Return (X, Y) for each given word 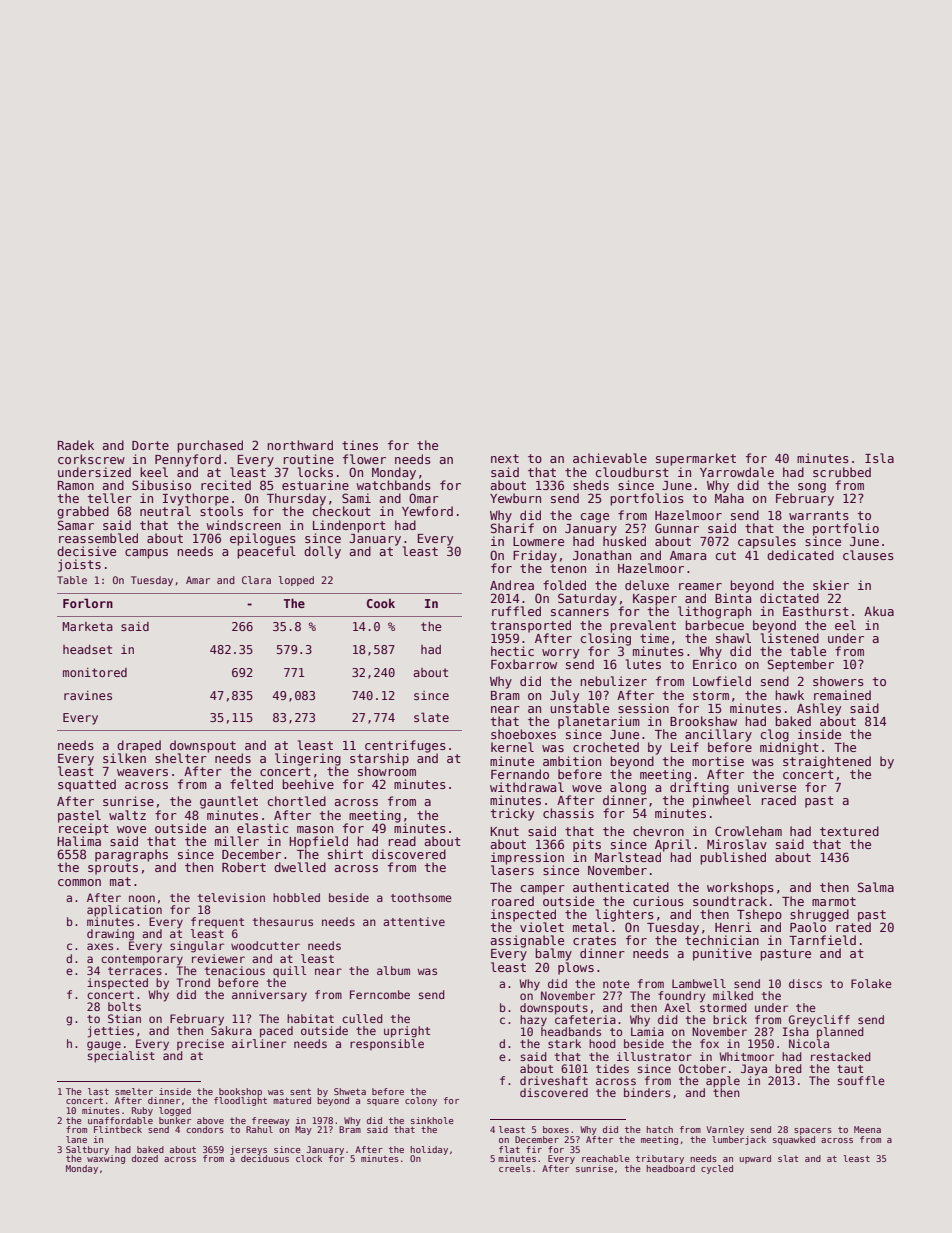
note (616, 984)
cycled (717, 1169)
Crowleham (748, 831)
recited (226, 485)
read (402, 841)
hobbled (296, 897)
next (505, 458)
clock (309, 1158)
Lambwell (699, 983)
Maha (729, 498)
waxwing (106, 1159)
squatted (87, 785)
